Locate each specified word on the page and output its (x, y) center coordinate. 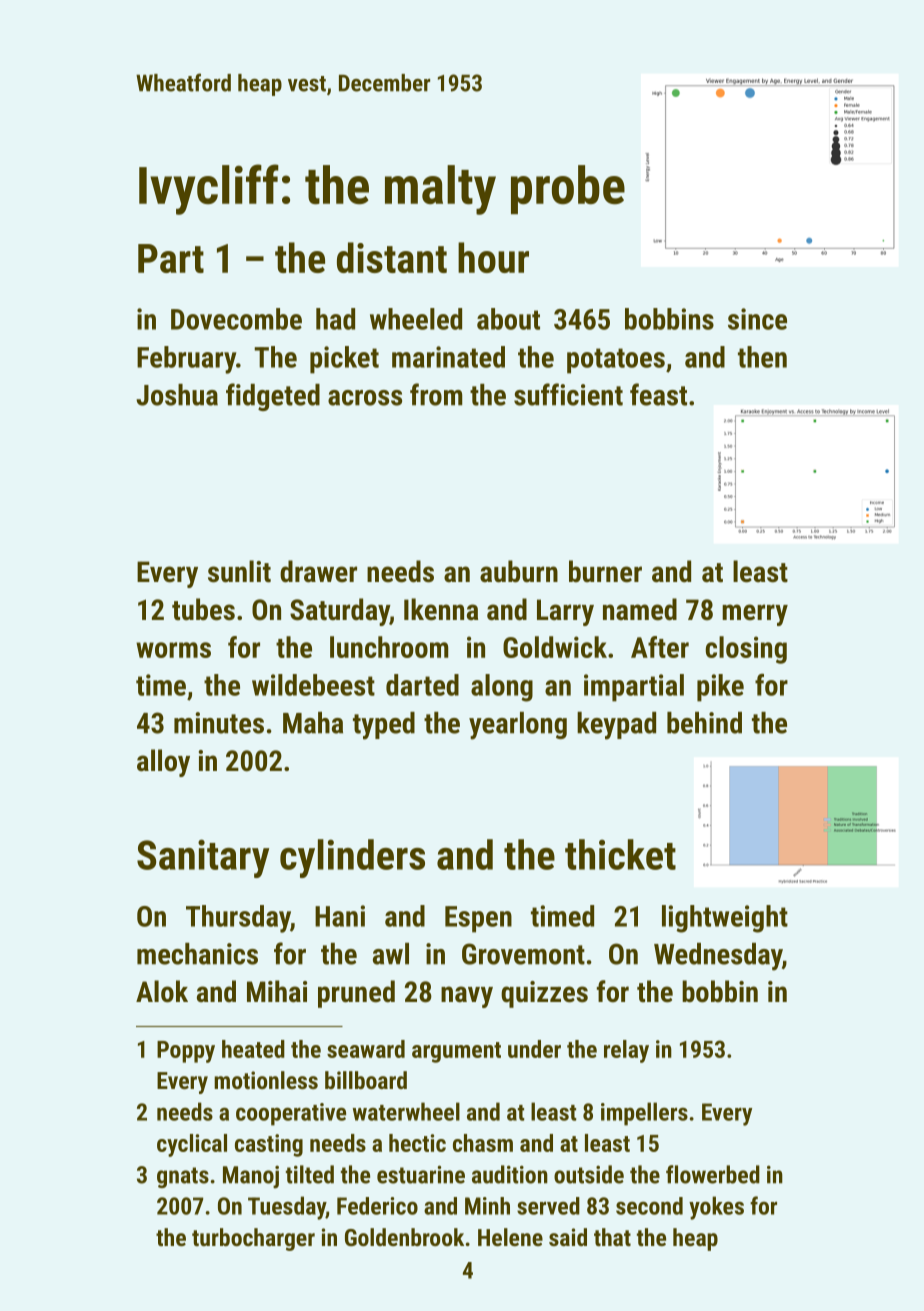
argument (456, 1052)
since (757, 319)
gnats (183, 1177)
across (365, 398)
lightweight (725, 919)
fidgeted (273, 397)
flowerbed (713, 1174)
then (762, 357)
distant (392, 257)
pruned (356, 994)
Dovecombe (236, 319)
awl (391, 954)
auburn (519, 571)
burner (605, 571)
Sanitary (203, 858)
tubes (203, 609)
